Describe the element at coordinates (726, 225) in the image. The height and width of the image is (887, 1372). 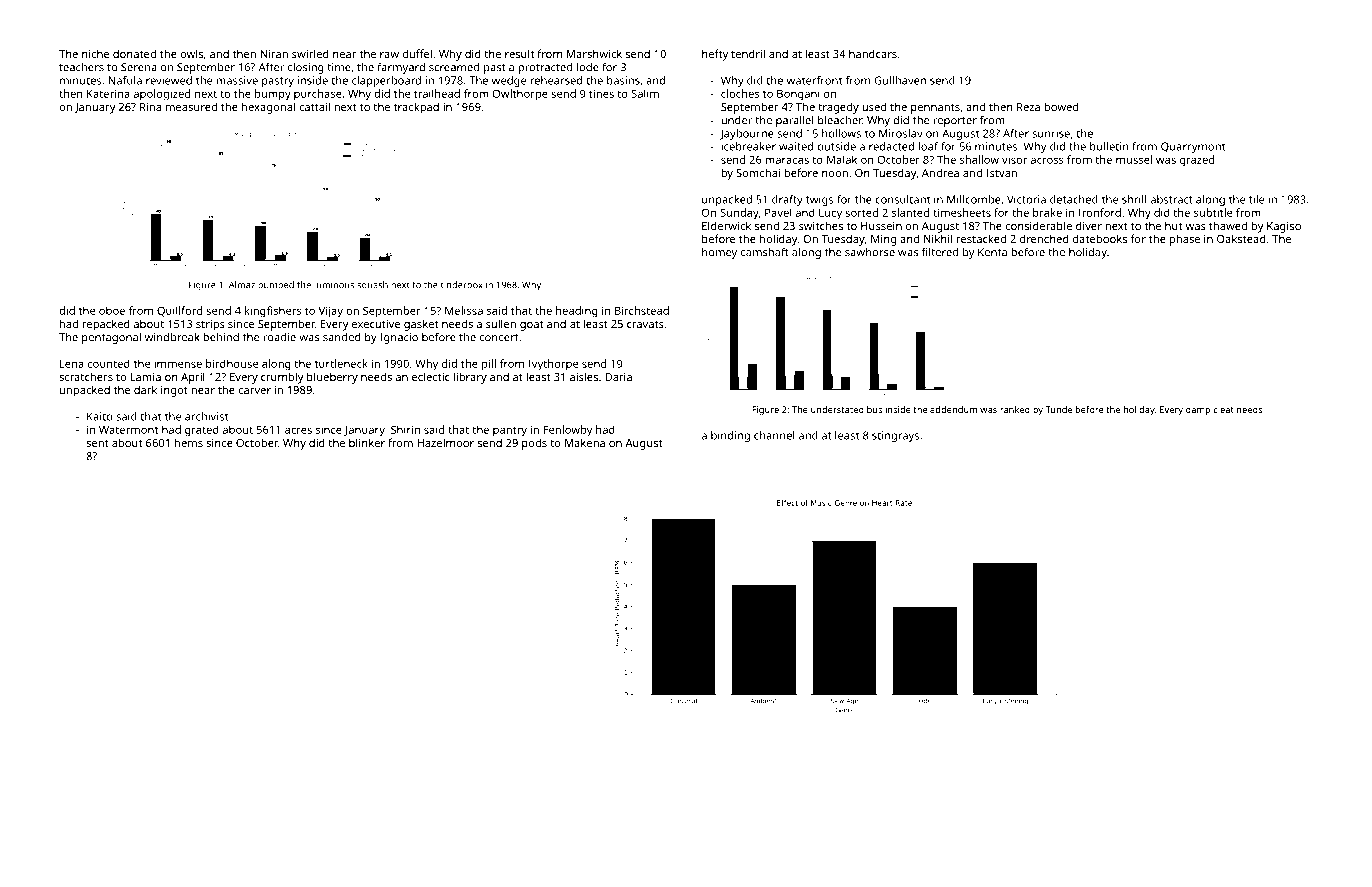
I see `Elderwick` at that location.
